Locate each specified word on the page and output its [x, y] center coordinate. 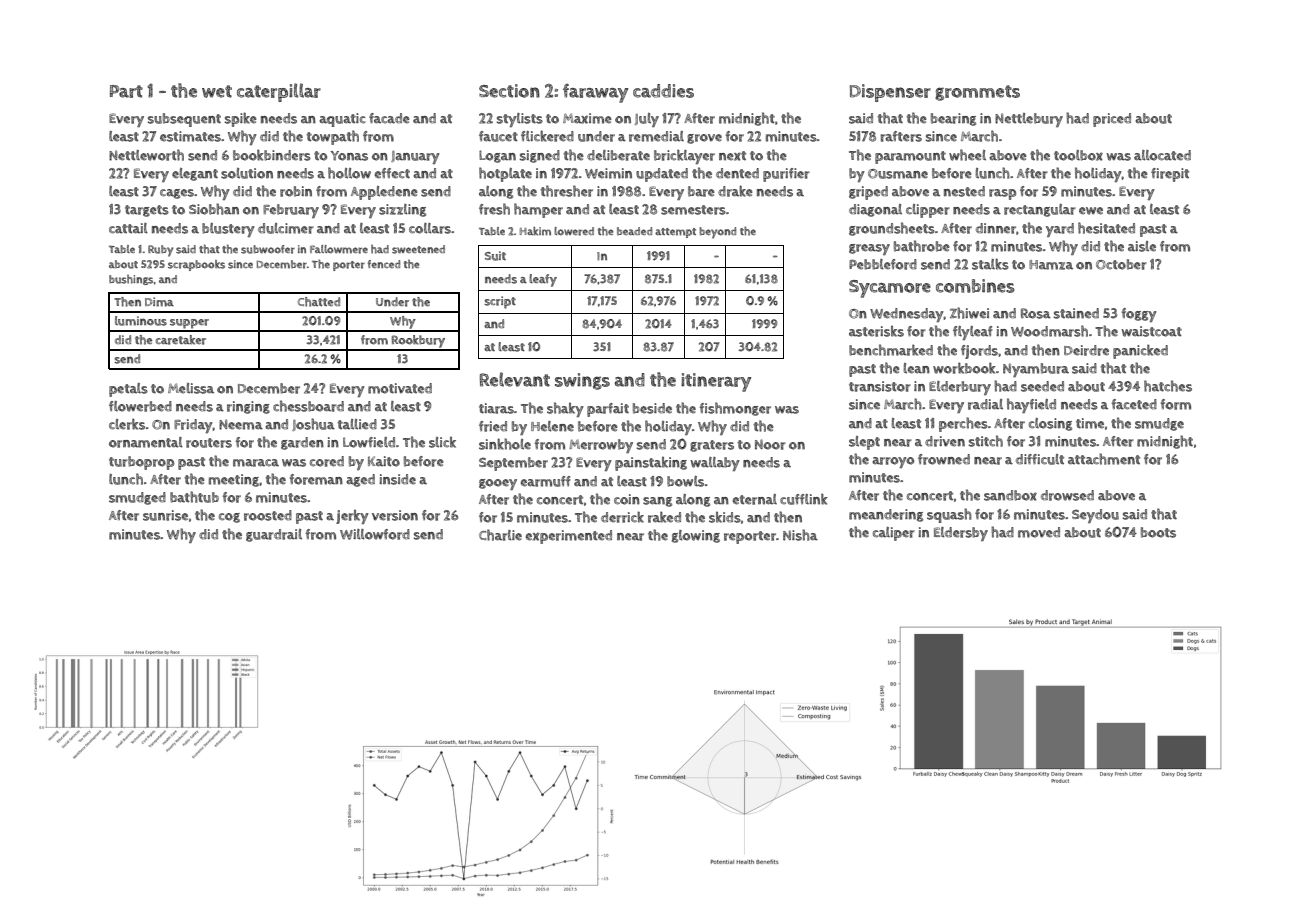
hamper [538, 210]
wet [217, 91]
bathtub [194, 497]
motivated [400, 388]
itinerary [716, 382]
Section [509, 91]
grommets [977, 93]
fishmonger [735, 409]
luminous [141, 321]
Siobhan [214, 209]
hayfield [1031, 405]
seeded [1042, 386]
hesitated [1106, 228]
